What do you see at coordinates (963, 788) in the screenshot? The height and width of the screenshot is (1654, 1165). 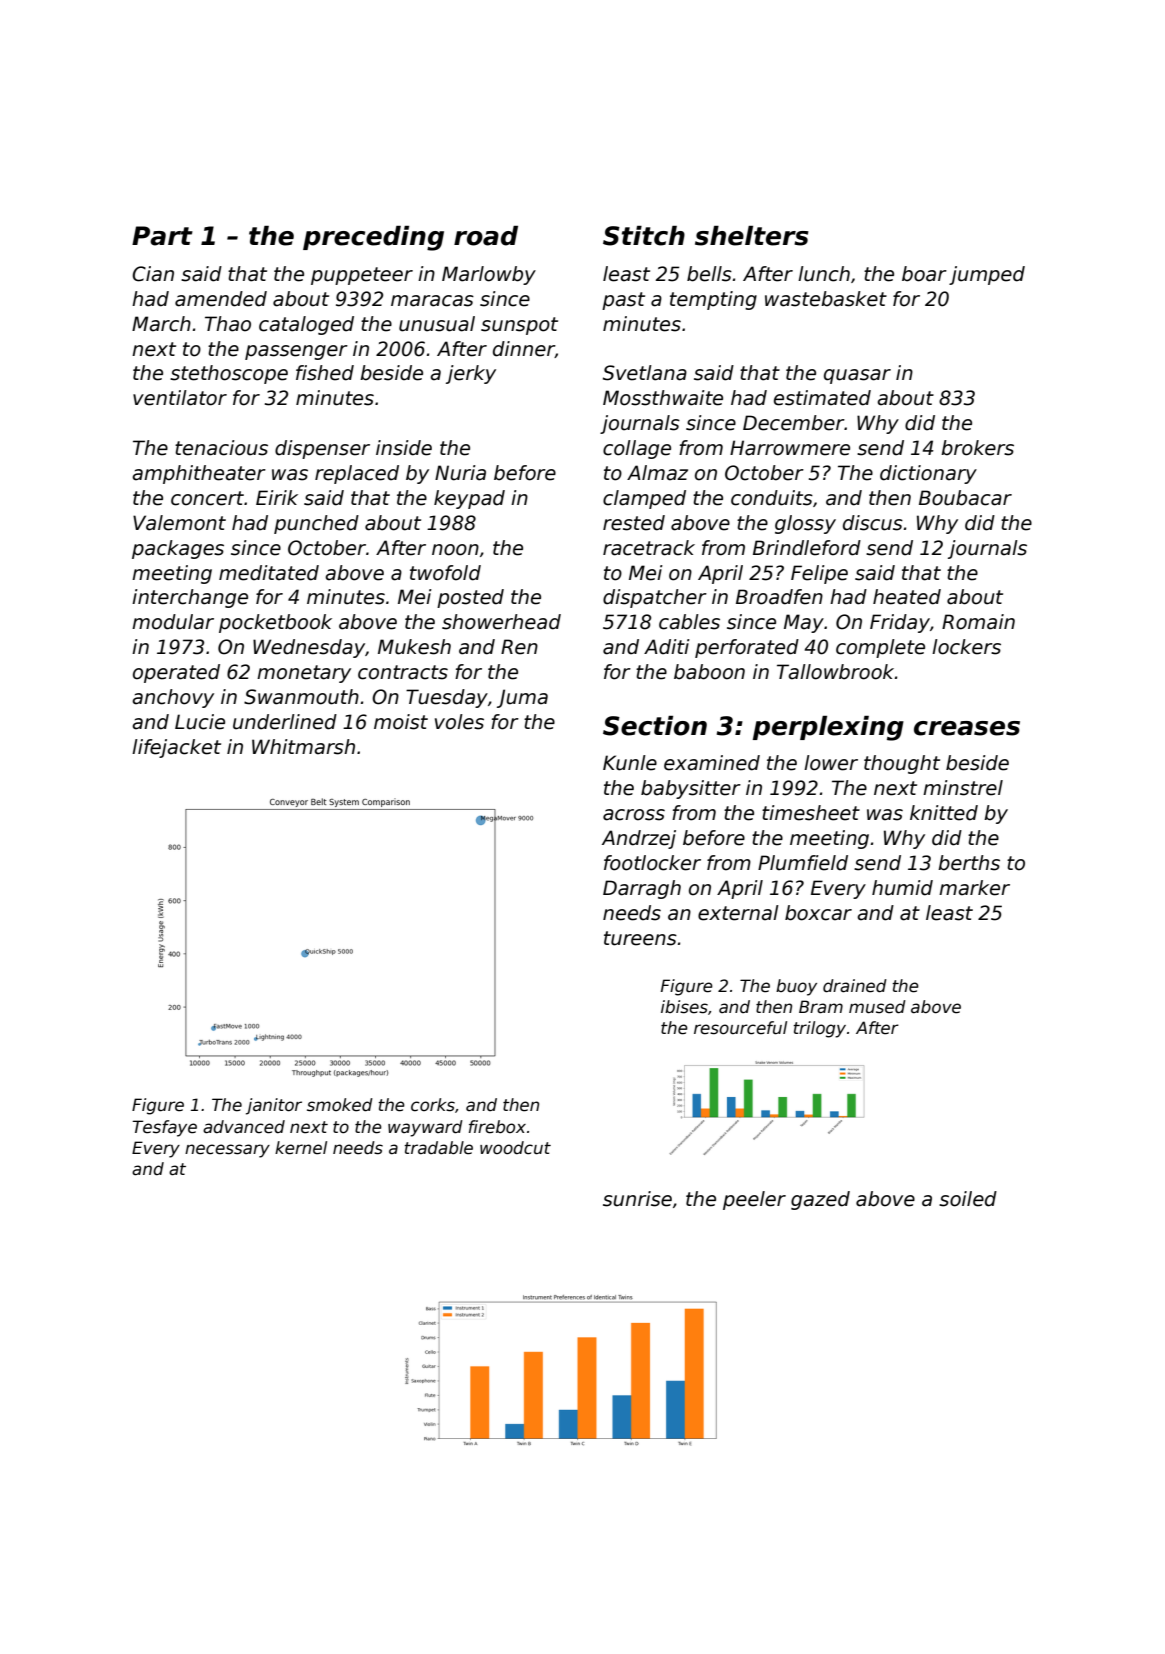 I see `minstrel` at bounding box center [963, 788].
